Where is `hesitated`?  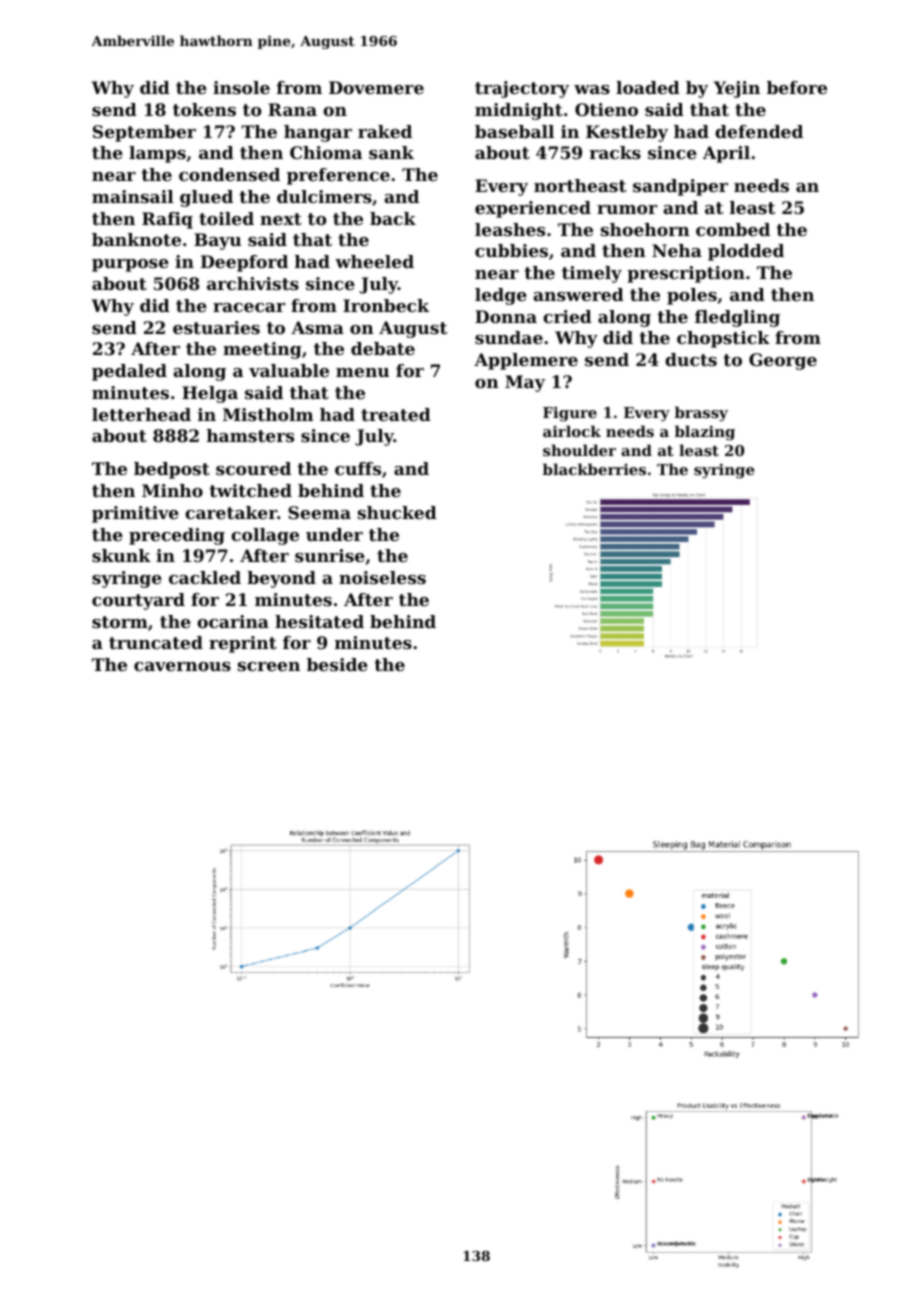 hesitated is located at coordinates (319, 621).
